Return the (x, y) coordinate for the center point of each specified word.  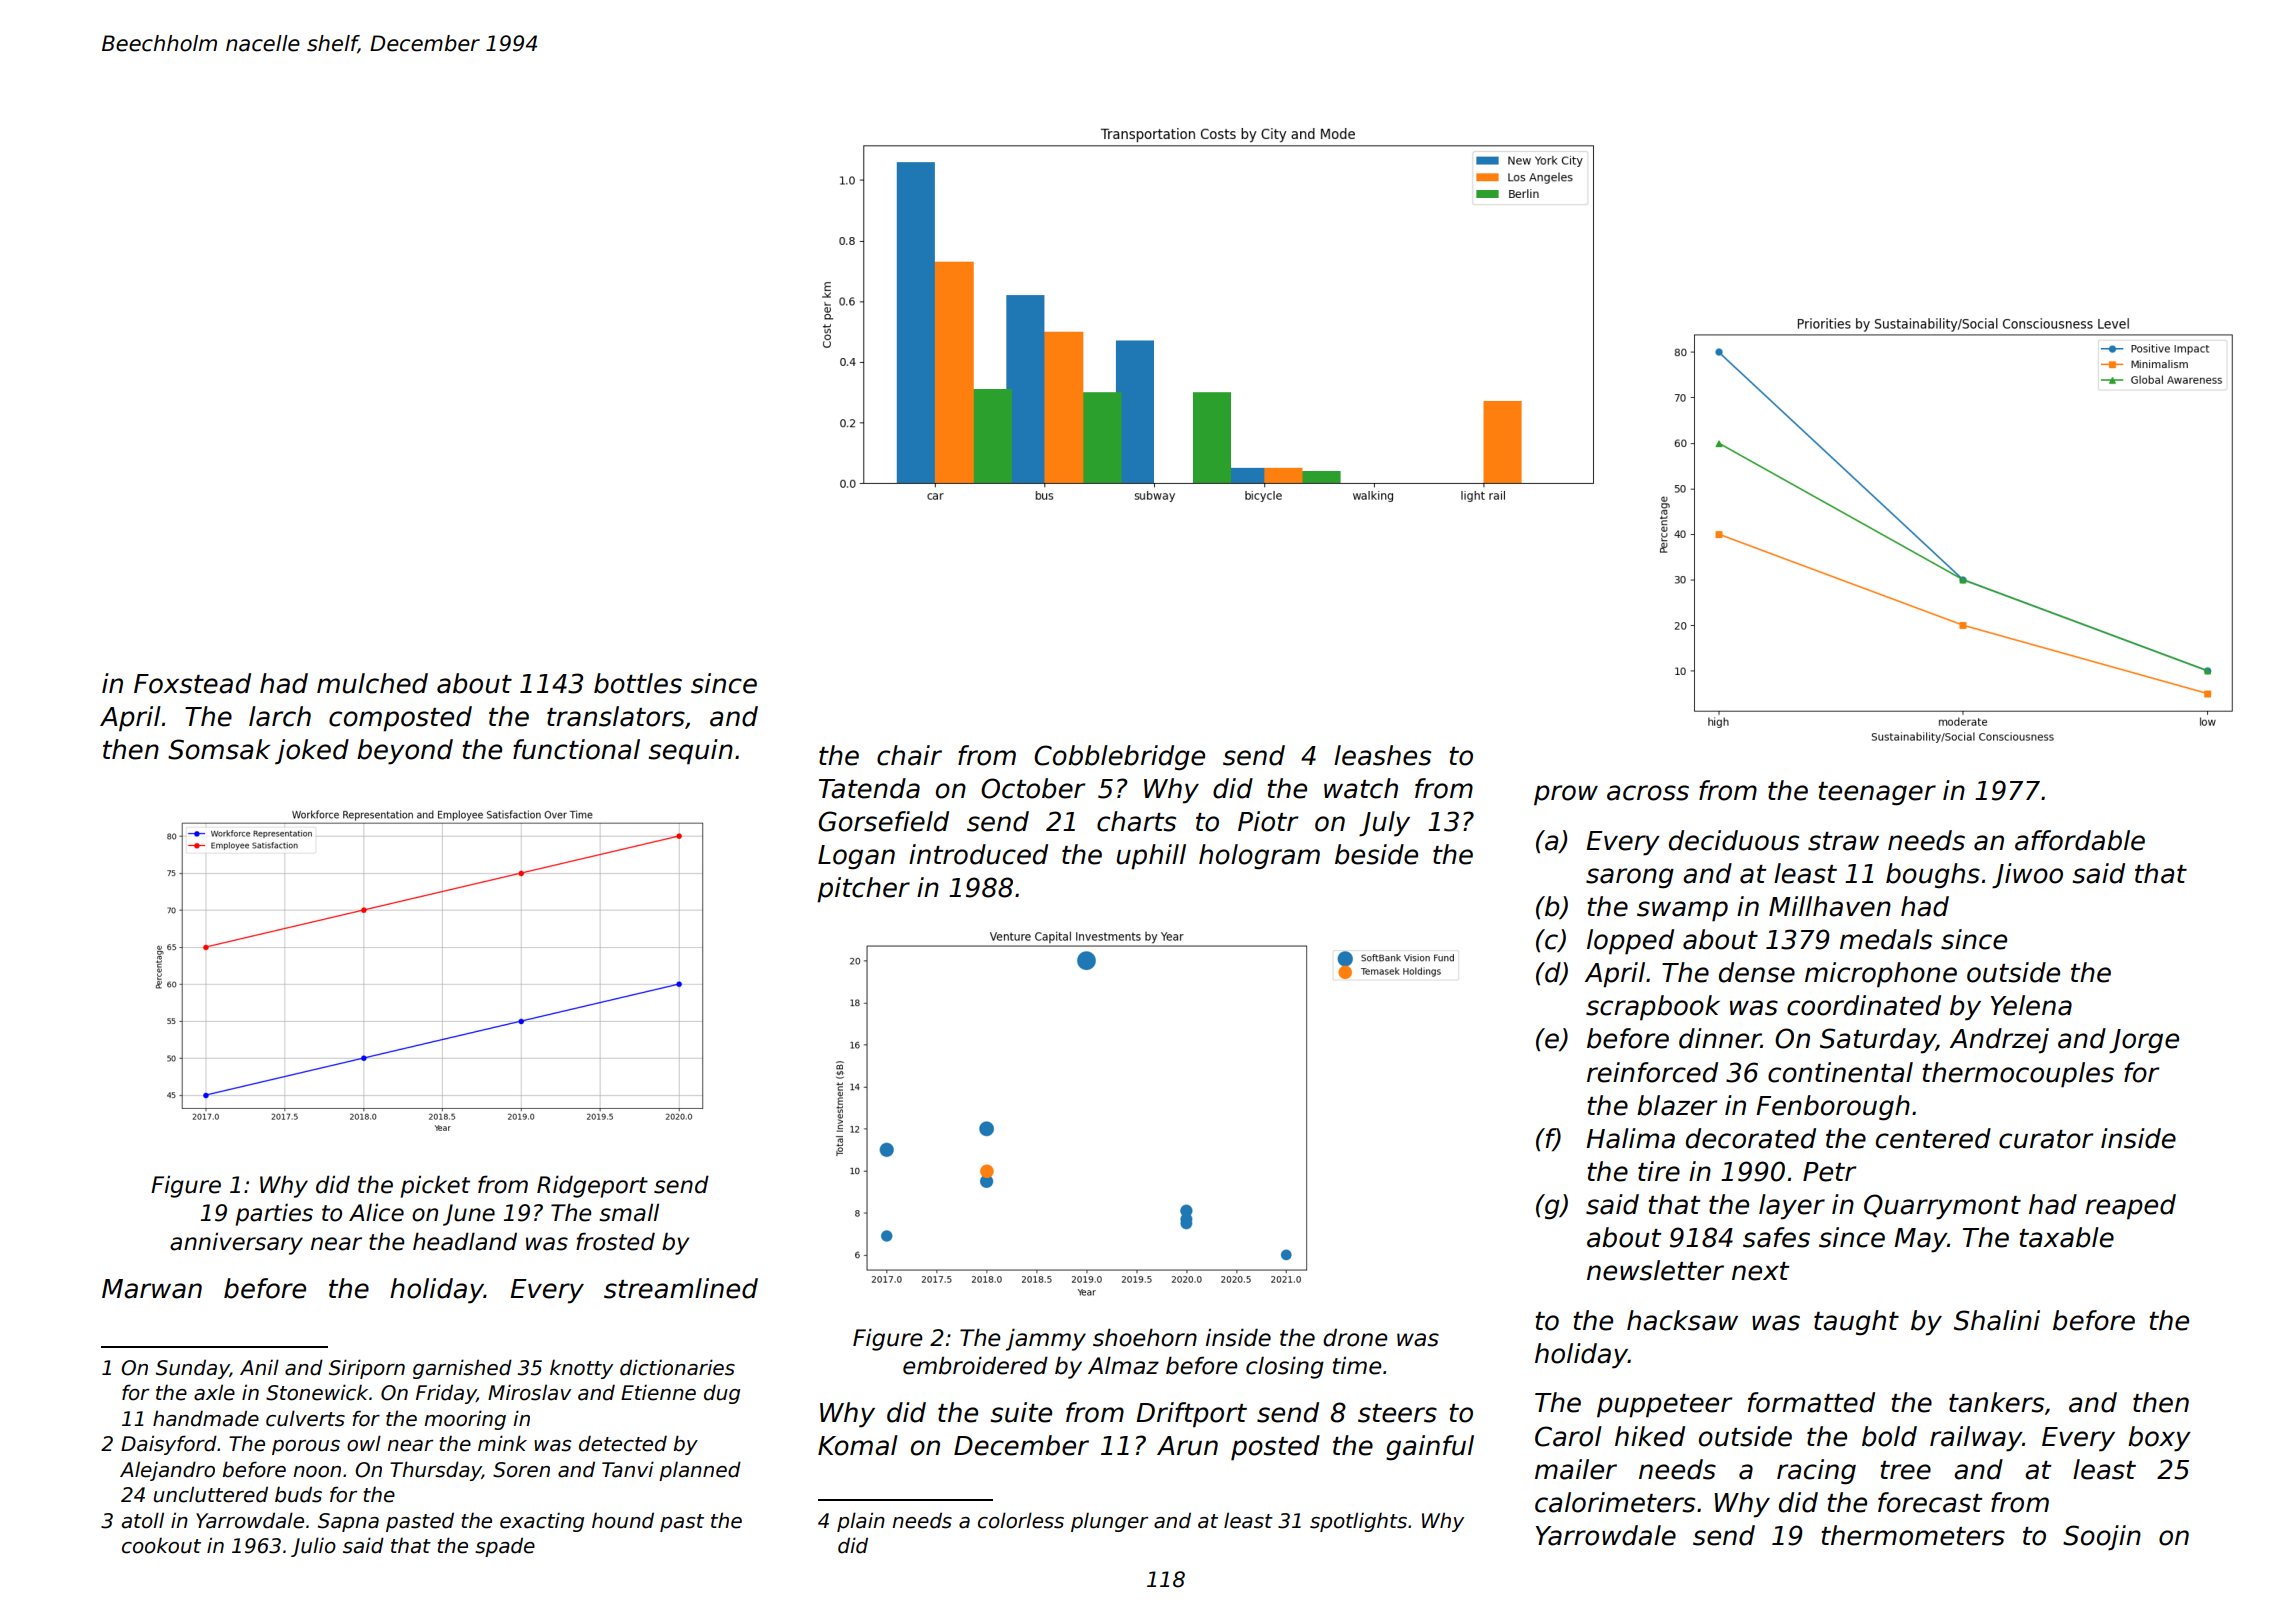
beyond (405, 752)
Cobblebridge (1119, 758)
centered (1933, 1138)
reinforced (1652, 1072)
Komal (858, 1445)
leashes (1382, 755)
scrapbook (1653, 1008)
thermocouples (2018, 1075)
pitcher (863, 890)
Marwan (152, 1289)
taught (1856, 1323)
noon (317, 1472)
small (629, 1213)
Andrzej (1999, 1041)
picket (435, 1186)
